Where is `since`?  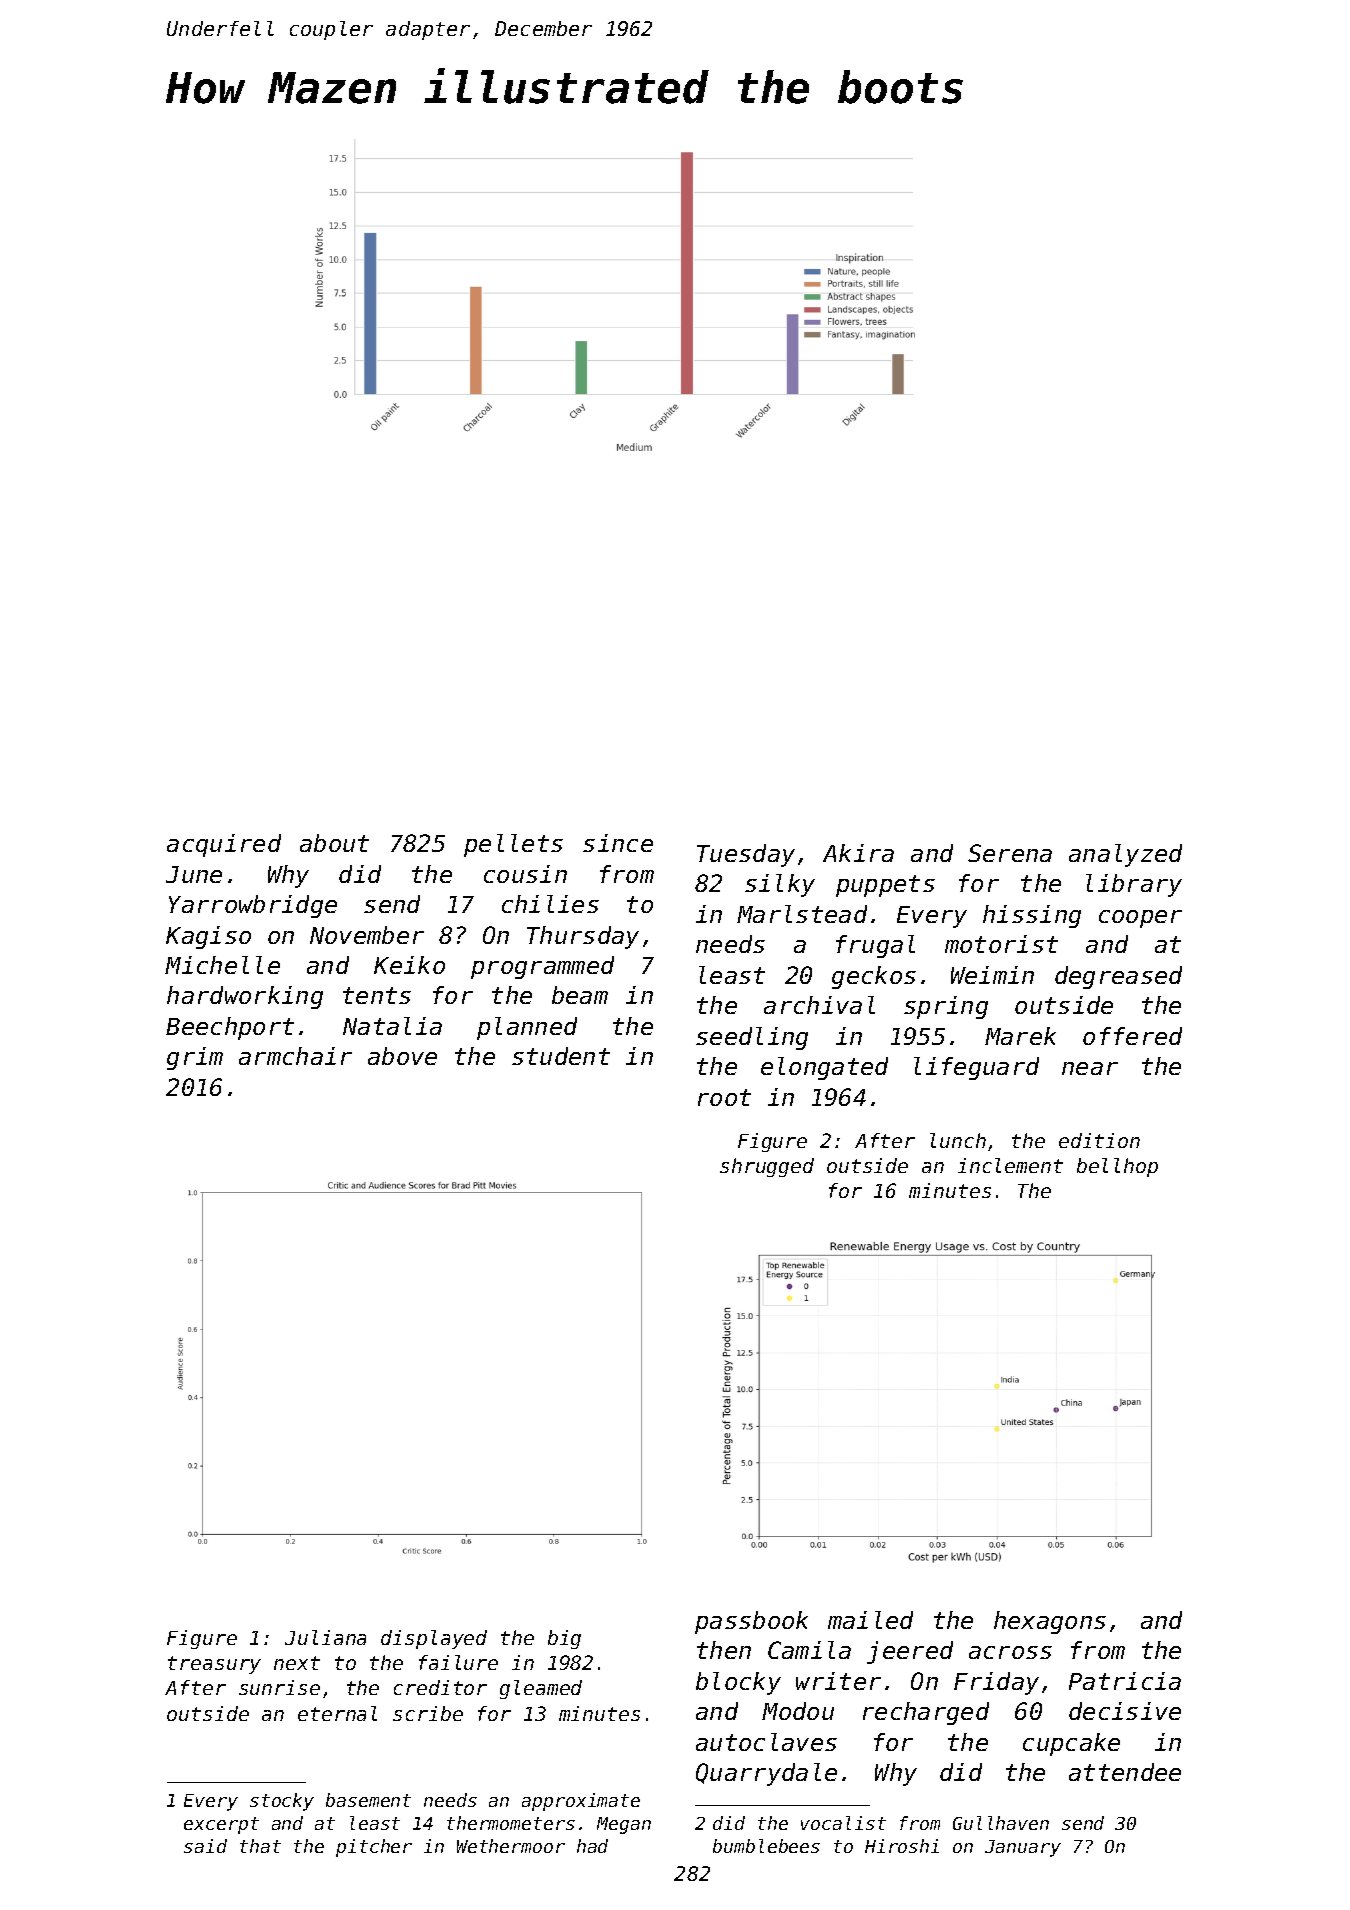 since is located at coordinates (618, 843).
